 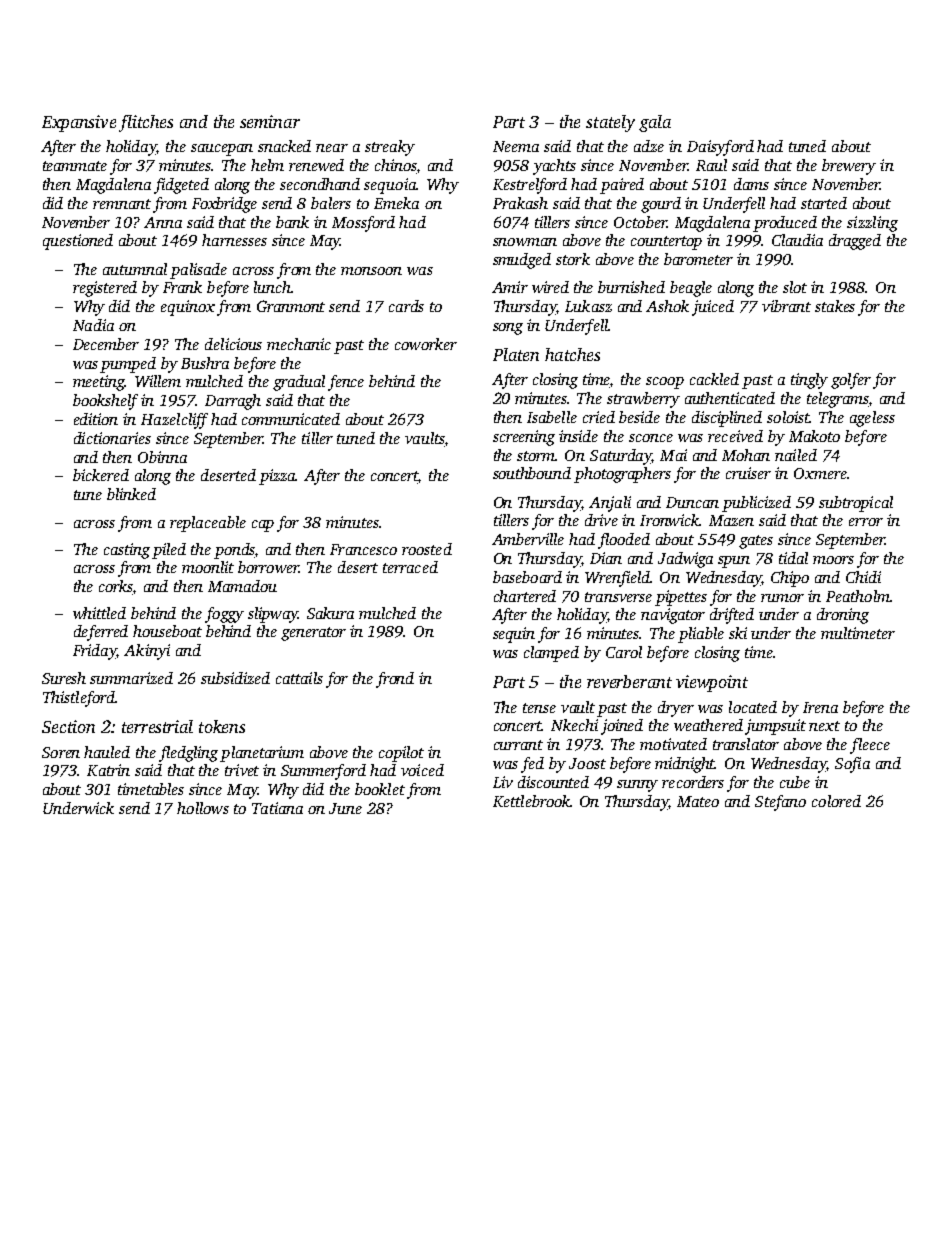 What do you see at coordinates (224, 615) in the document?
I see `foggy` at bounding box center [224, 615].
